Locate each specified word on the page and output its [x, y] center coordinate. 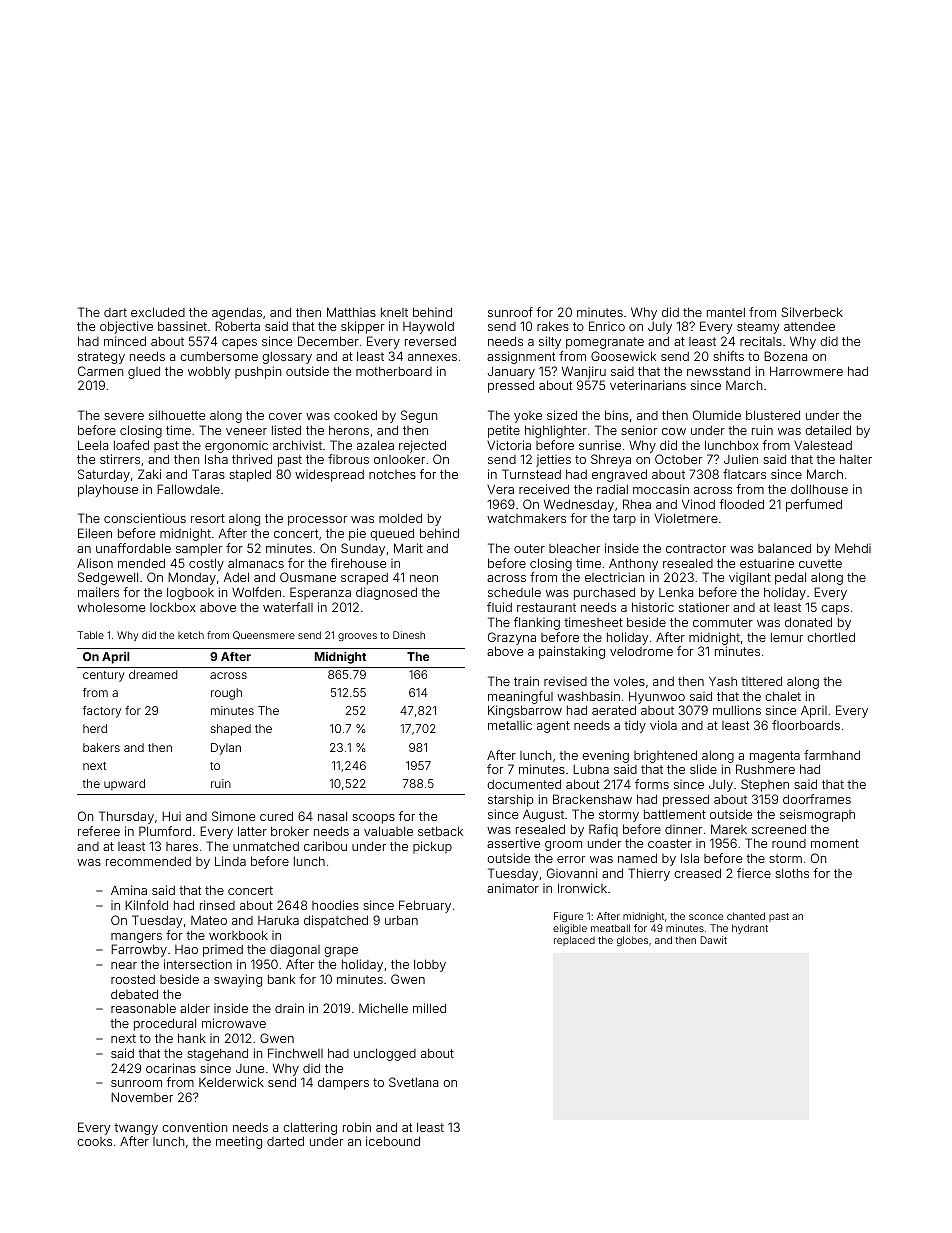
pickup [432, 847]
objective [126, 327]
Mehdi [853, 548]
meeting [239, 1142]
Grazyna [512, 638]
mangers [136, 938]
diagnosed [386, 593]
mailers [98, 592]
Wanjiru [584, 372]
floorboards [806, 725]
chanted [746, 916]
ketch [191, 635]
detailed [828, 430]
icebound [393, 1141]
